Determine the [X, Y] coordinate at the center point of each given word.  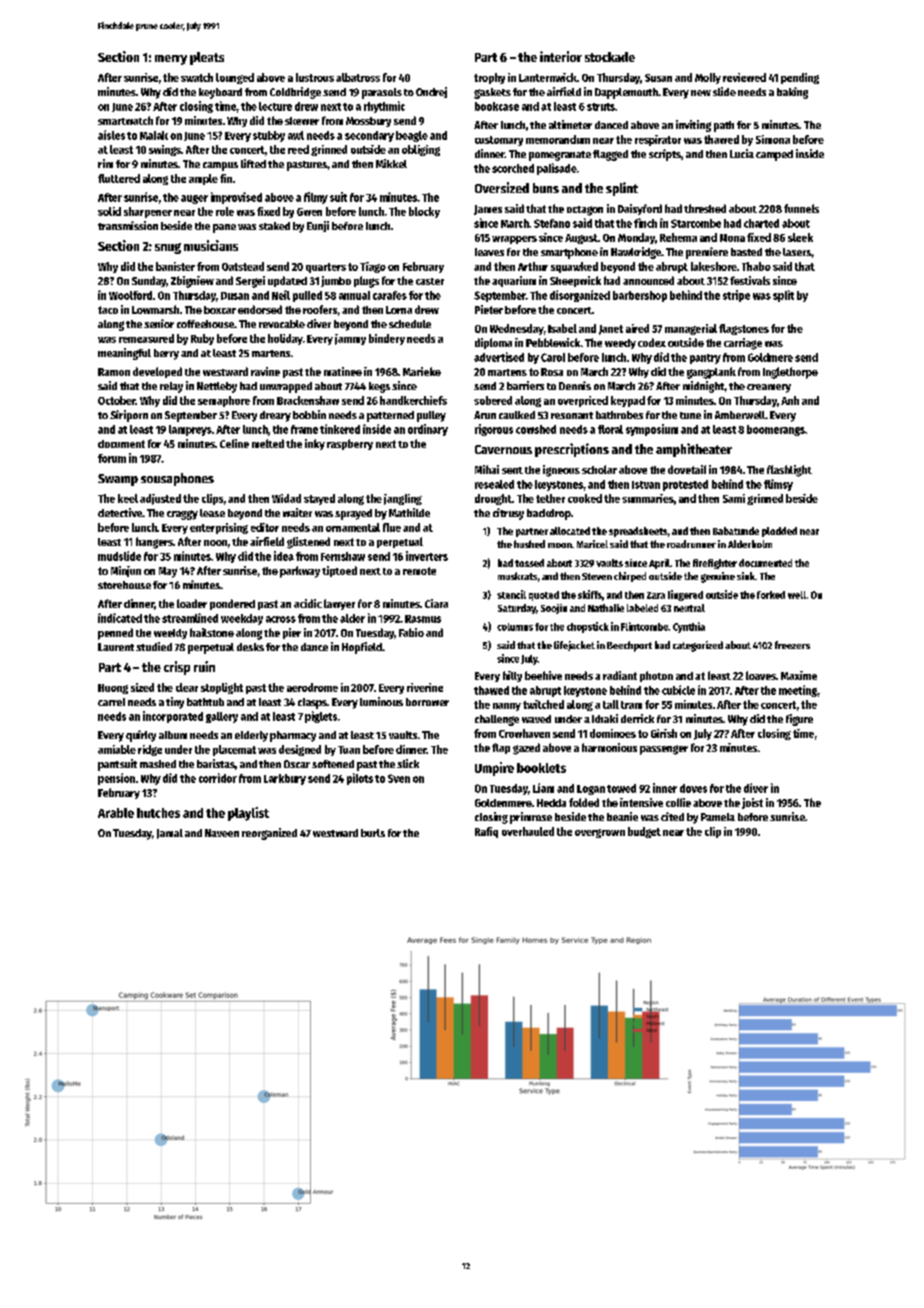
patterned [390, 416]
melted [268, 443]
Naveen [222, 833]
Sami [734, 498]
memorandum [558, 139]
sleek [800, 237]
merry [171, 60]
